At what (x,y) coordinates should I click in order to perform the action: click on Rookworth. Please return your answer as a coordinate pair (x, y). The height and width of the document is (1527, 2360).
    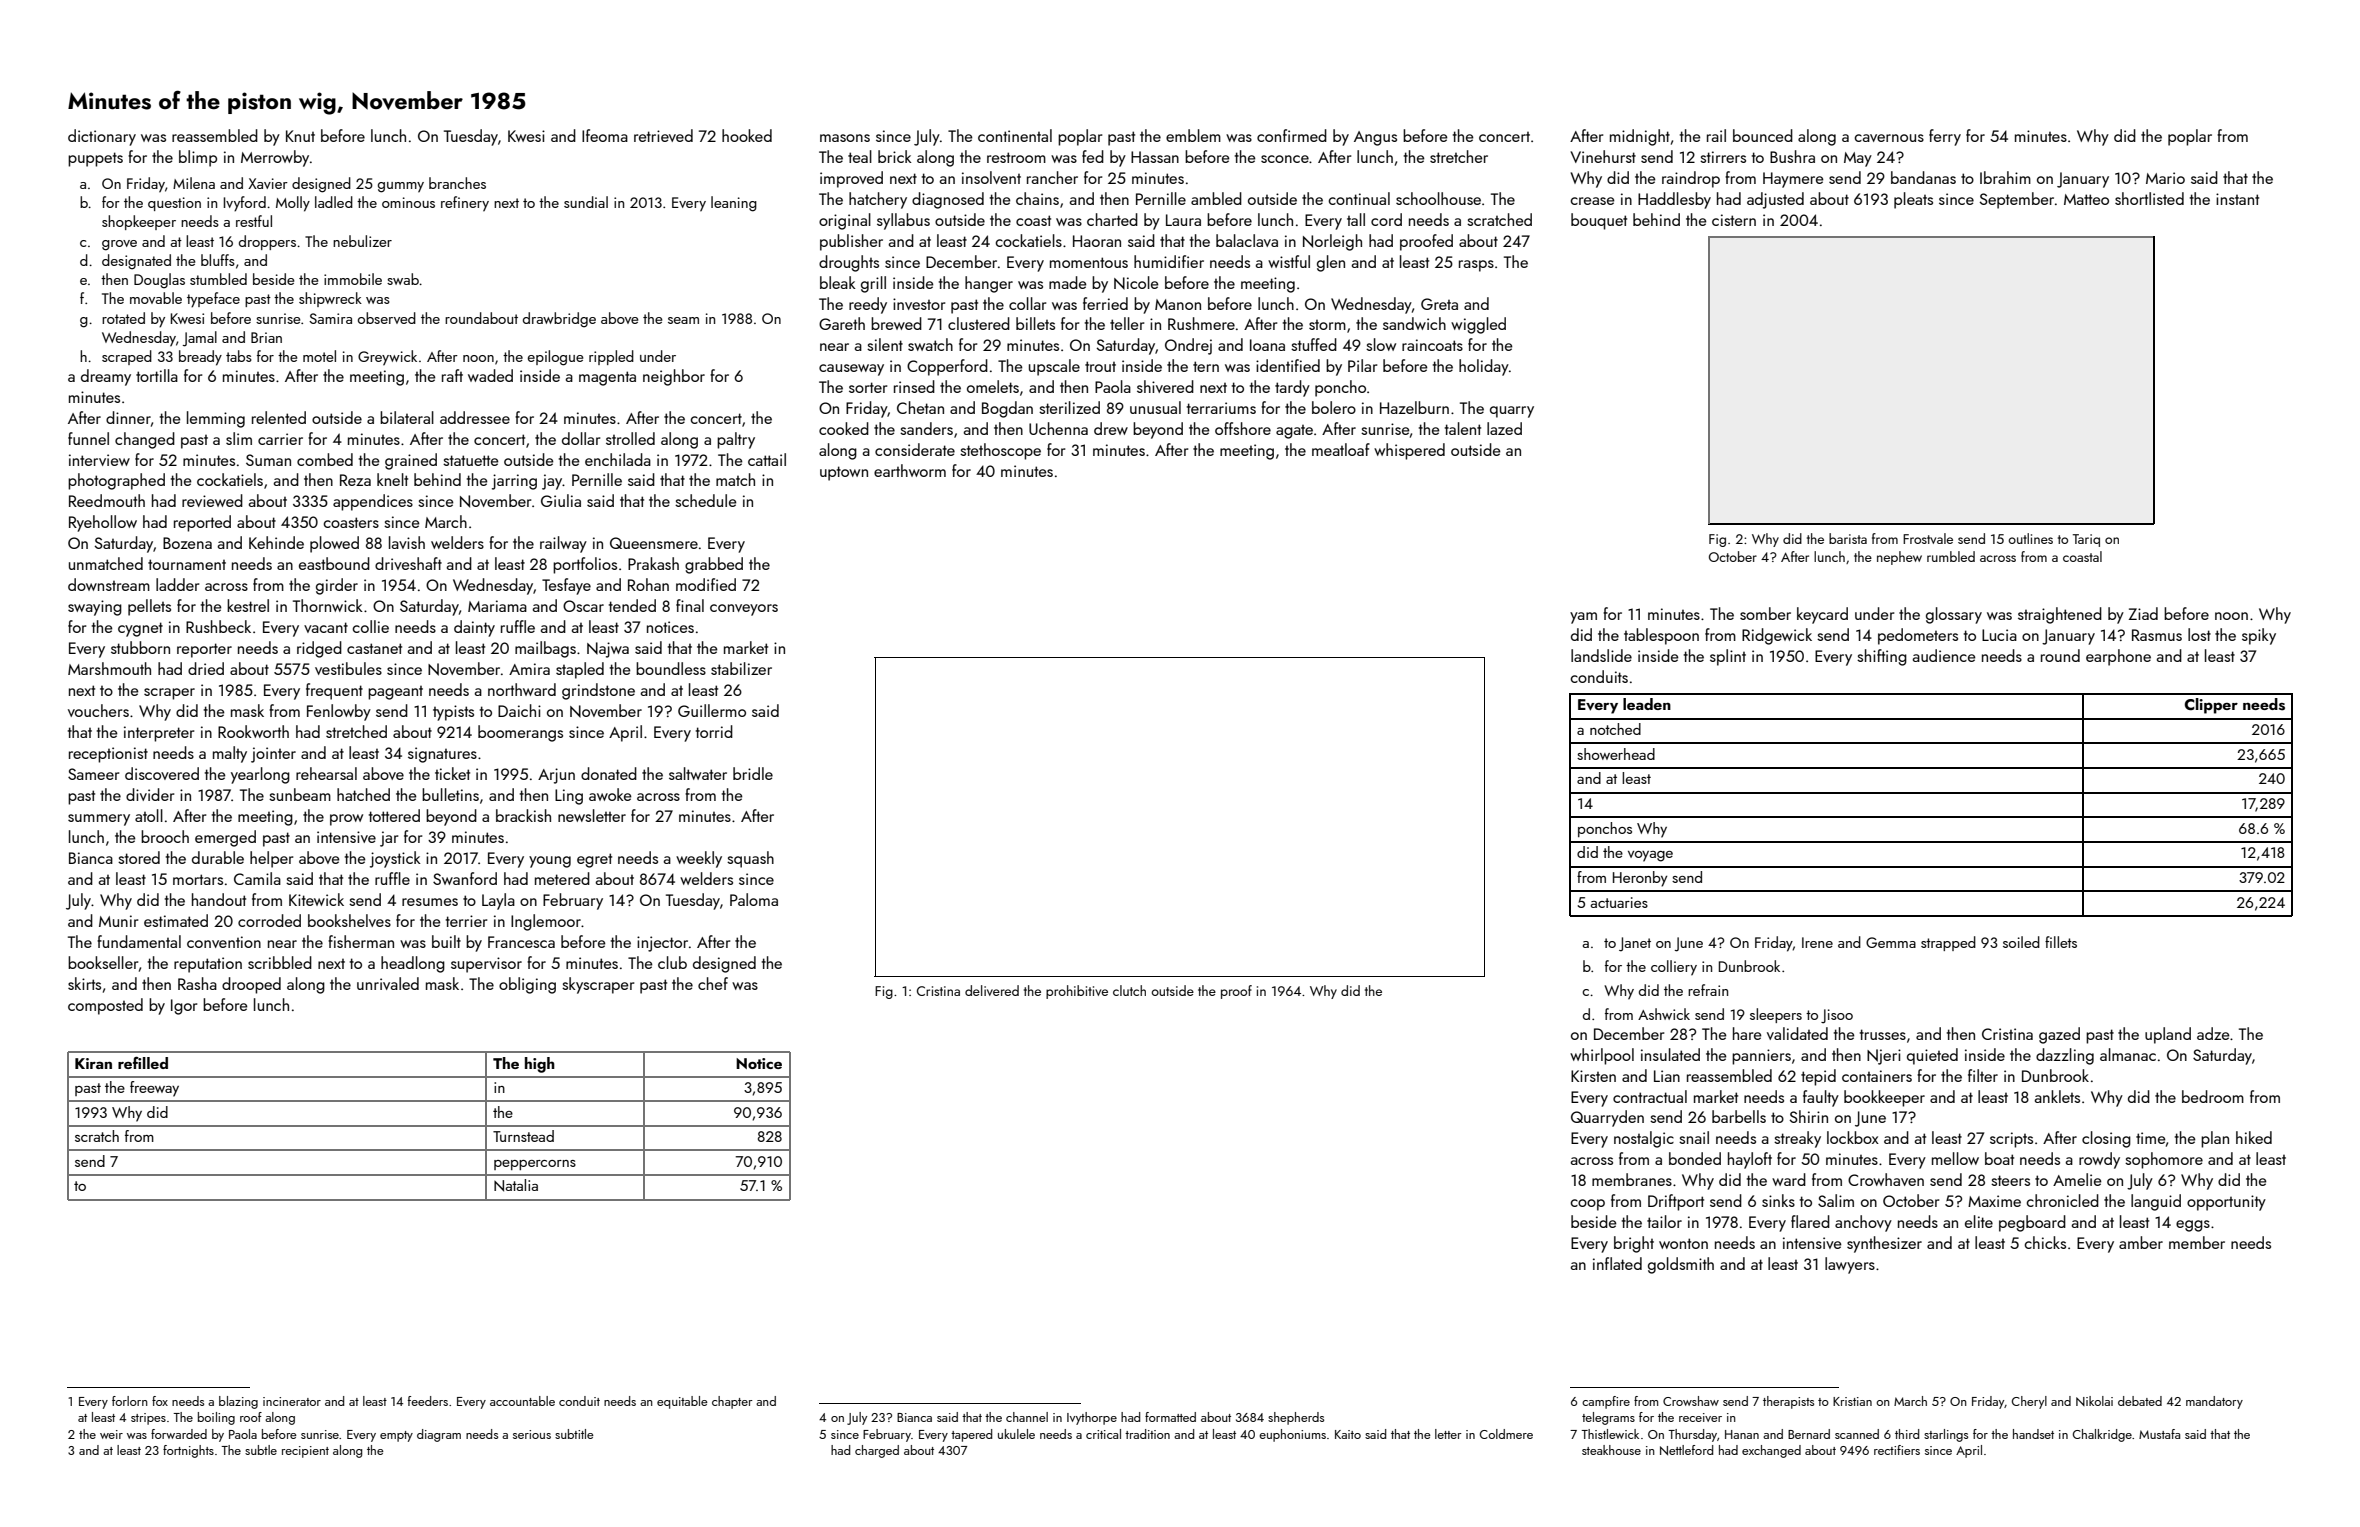
    Looking at the image, I should click on (253, 731).
